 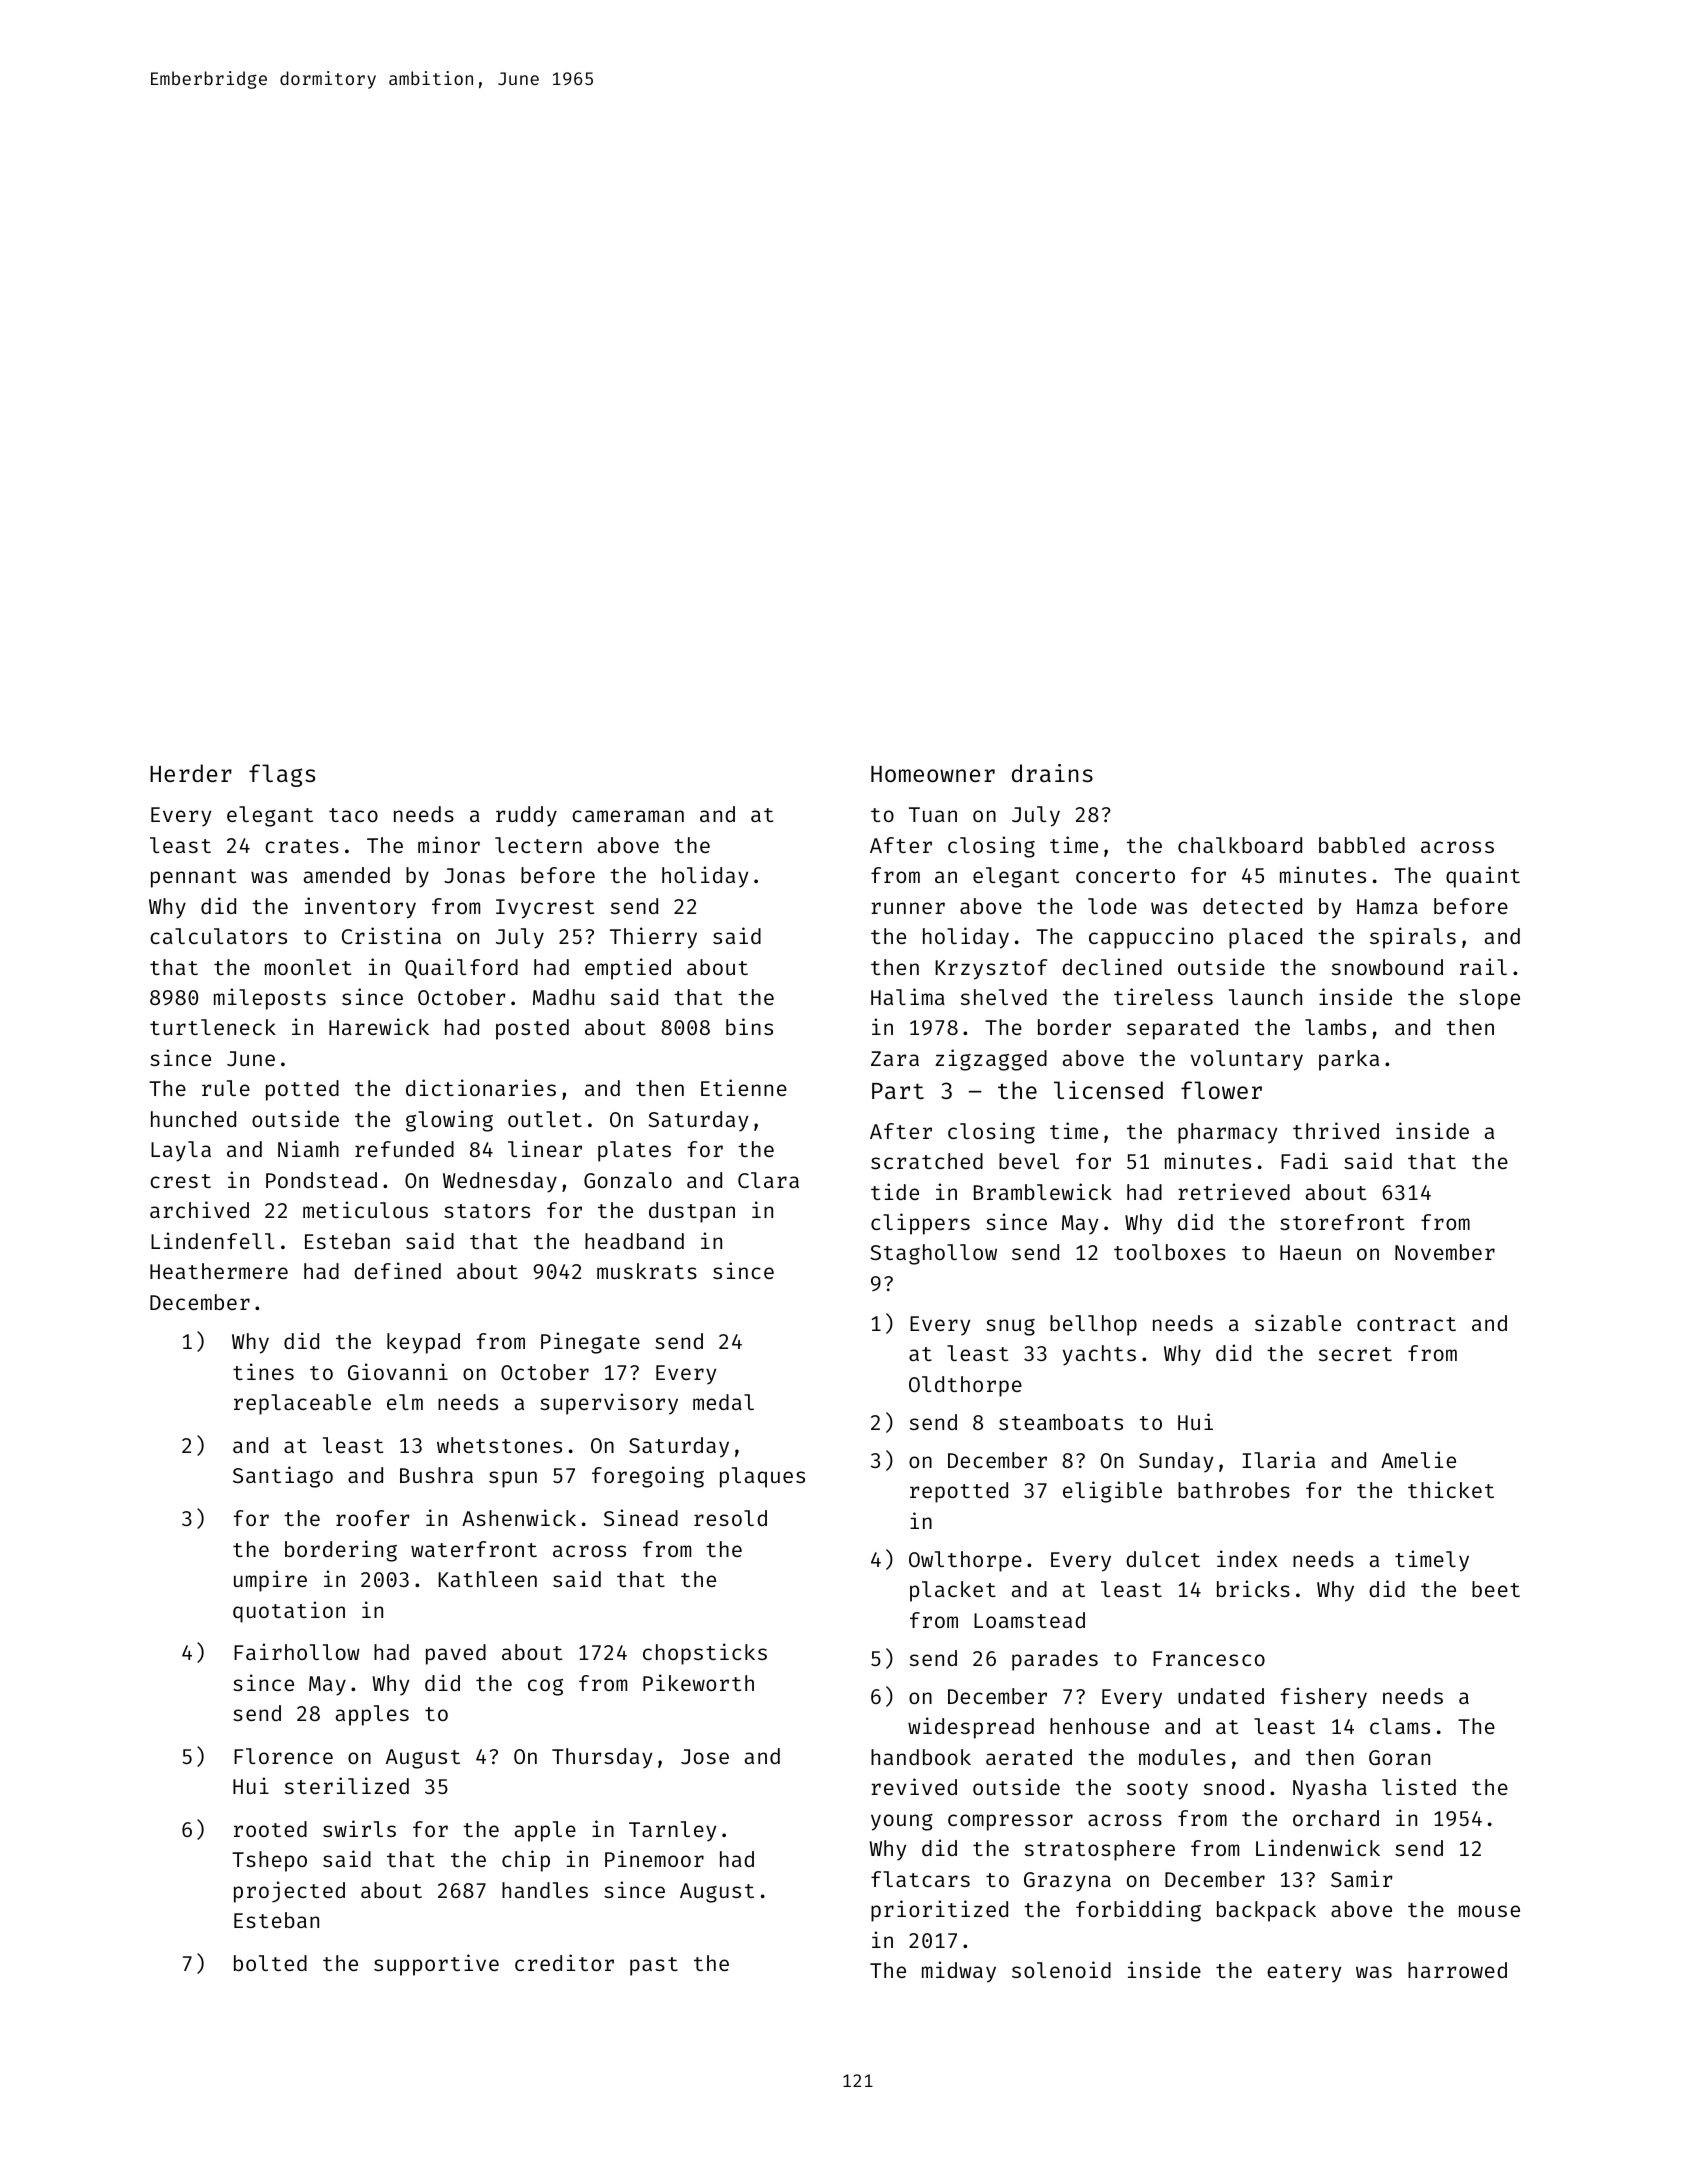 I want to click on paved, so click(x=456, y=1654).
